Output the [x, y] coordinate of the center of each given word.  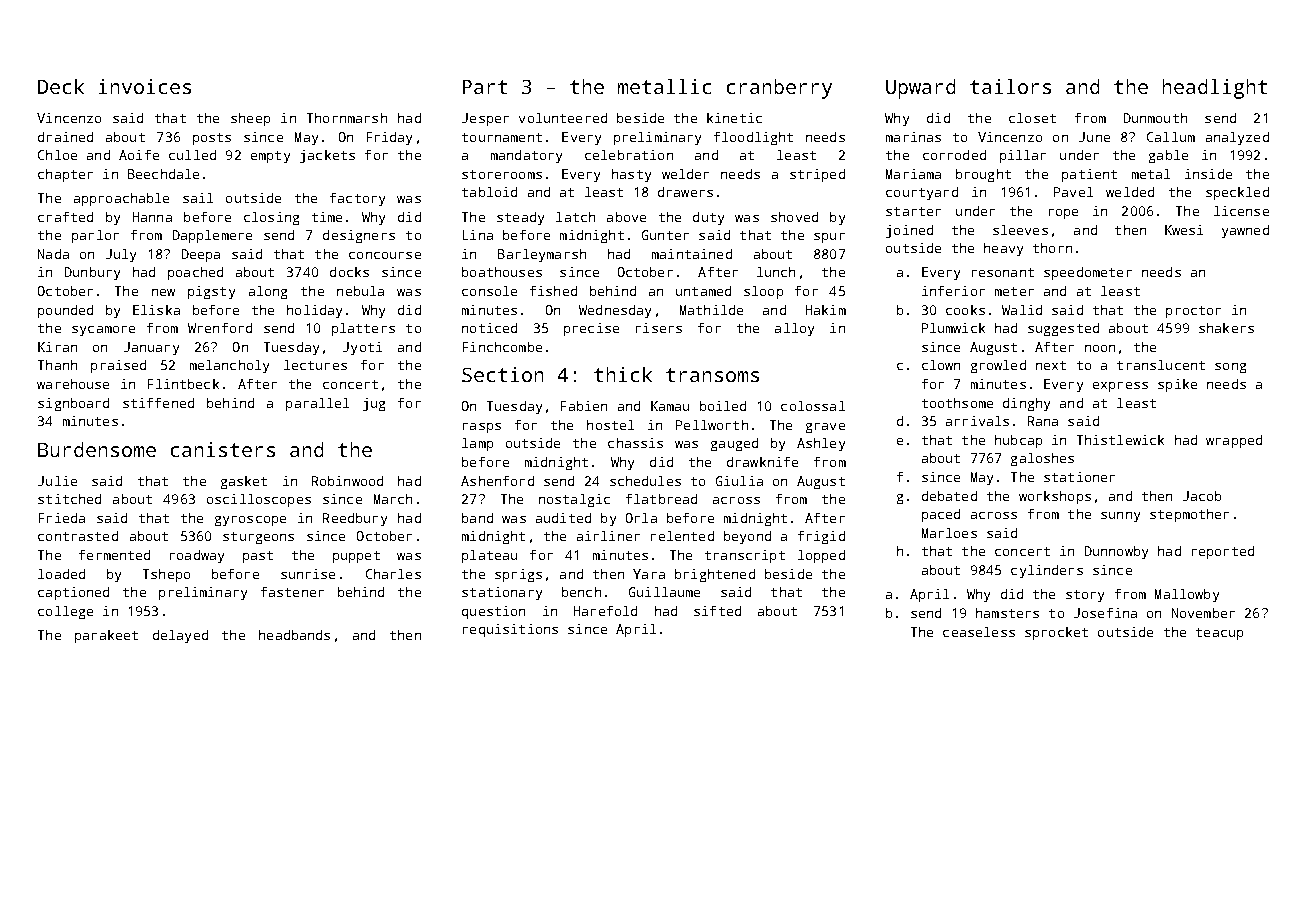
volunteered [563, 118]
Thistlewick [1120, 440]
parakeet [106, 636]
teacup [1219, 634]
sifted [717, 611]
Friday [389, 138]
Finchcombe [502, 347]
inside [1208, 174]
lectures [315, 365]
